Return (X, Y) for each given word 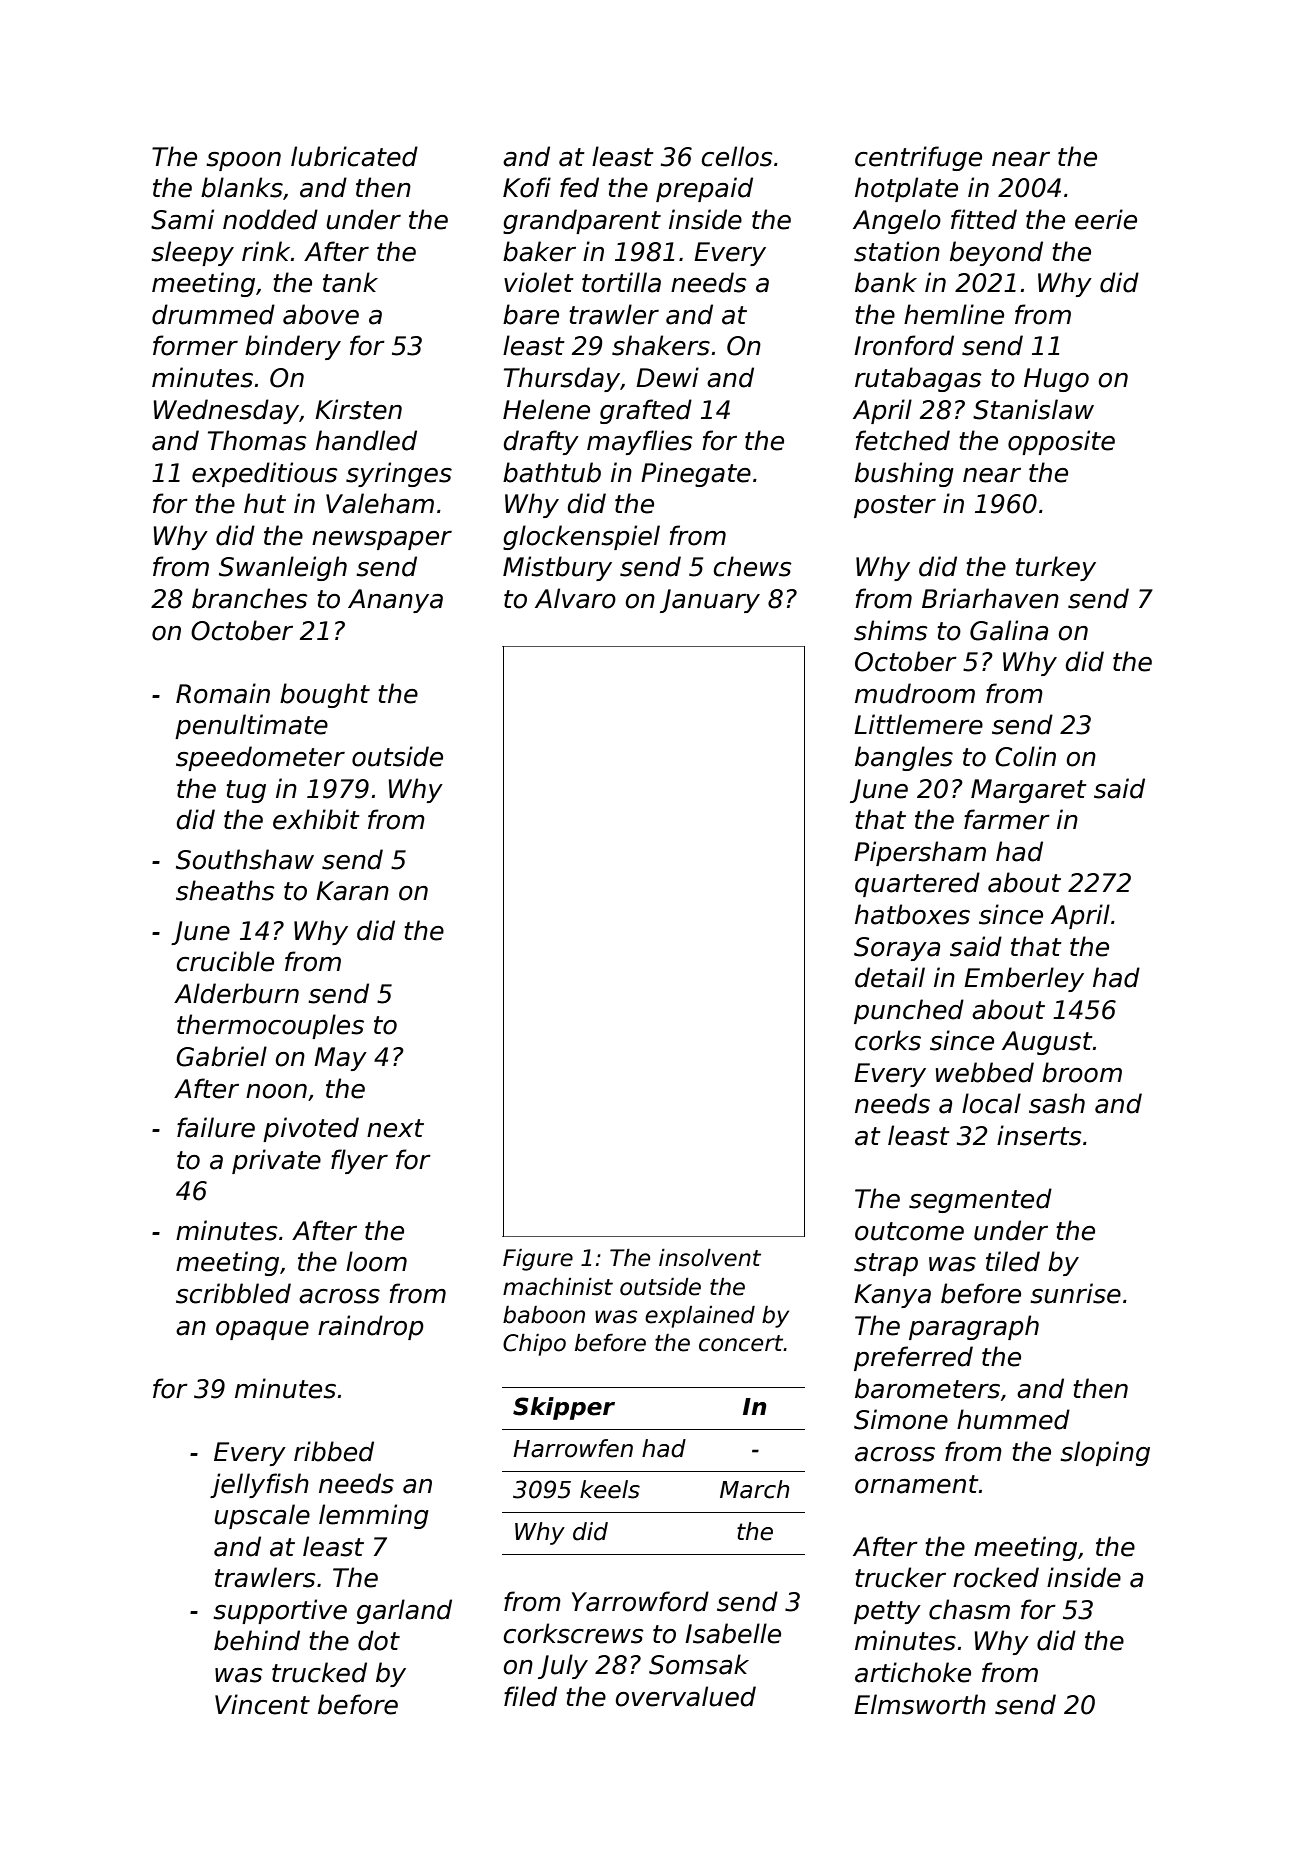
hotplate (906, 189)
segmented (980, 1200)
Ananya (395, 601)
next (395, 1128)
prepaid (704, 189)
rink (266, 251)
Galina (1009, 630)
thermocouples (270, 1026)
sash (1057, 1103)
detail (890, 977)
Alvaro (575, 598)
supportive (280, 1611)
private (276, 1161)
